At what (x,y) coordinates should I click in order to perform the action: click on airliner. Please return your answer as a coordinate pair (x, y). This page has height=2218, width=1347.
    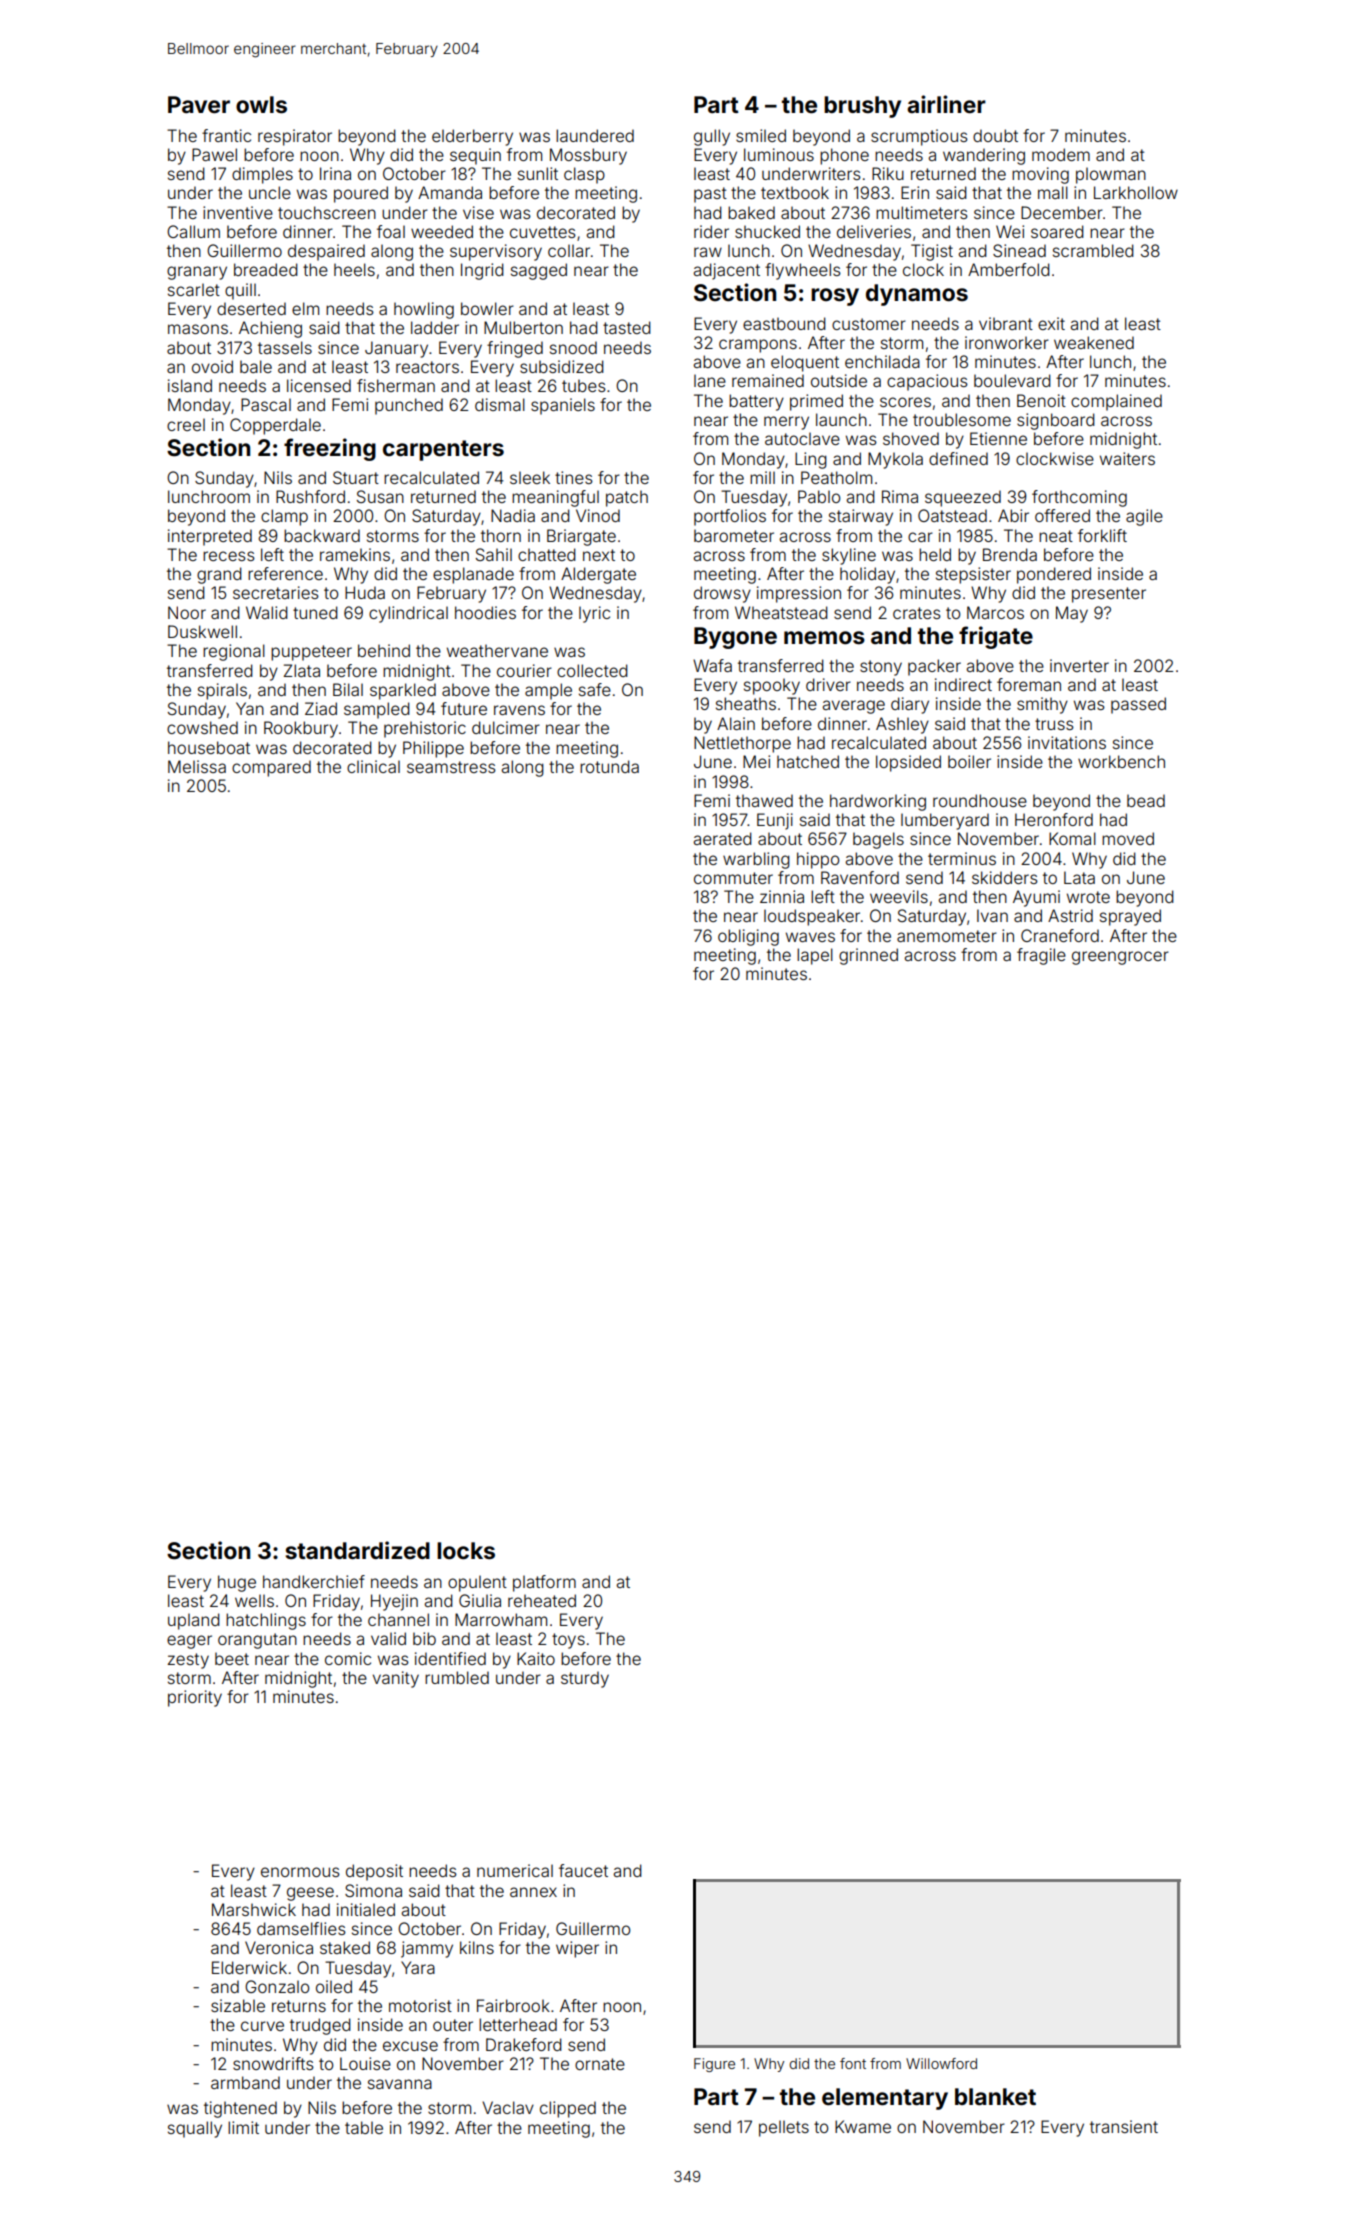
    Looking at the image, I should click on (946, 104).
